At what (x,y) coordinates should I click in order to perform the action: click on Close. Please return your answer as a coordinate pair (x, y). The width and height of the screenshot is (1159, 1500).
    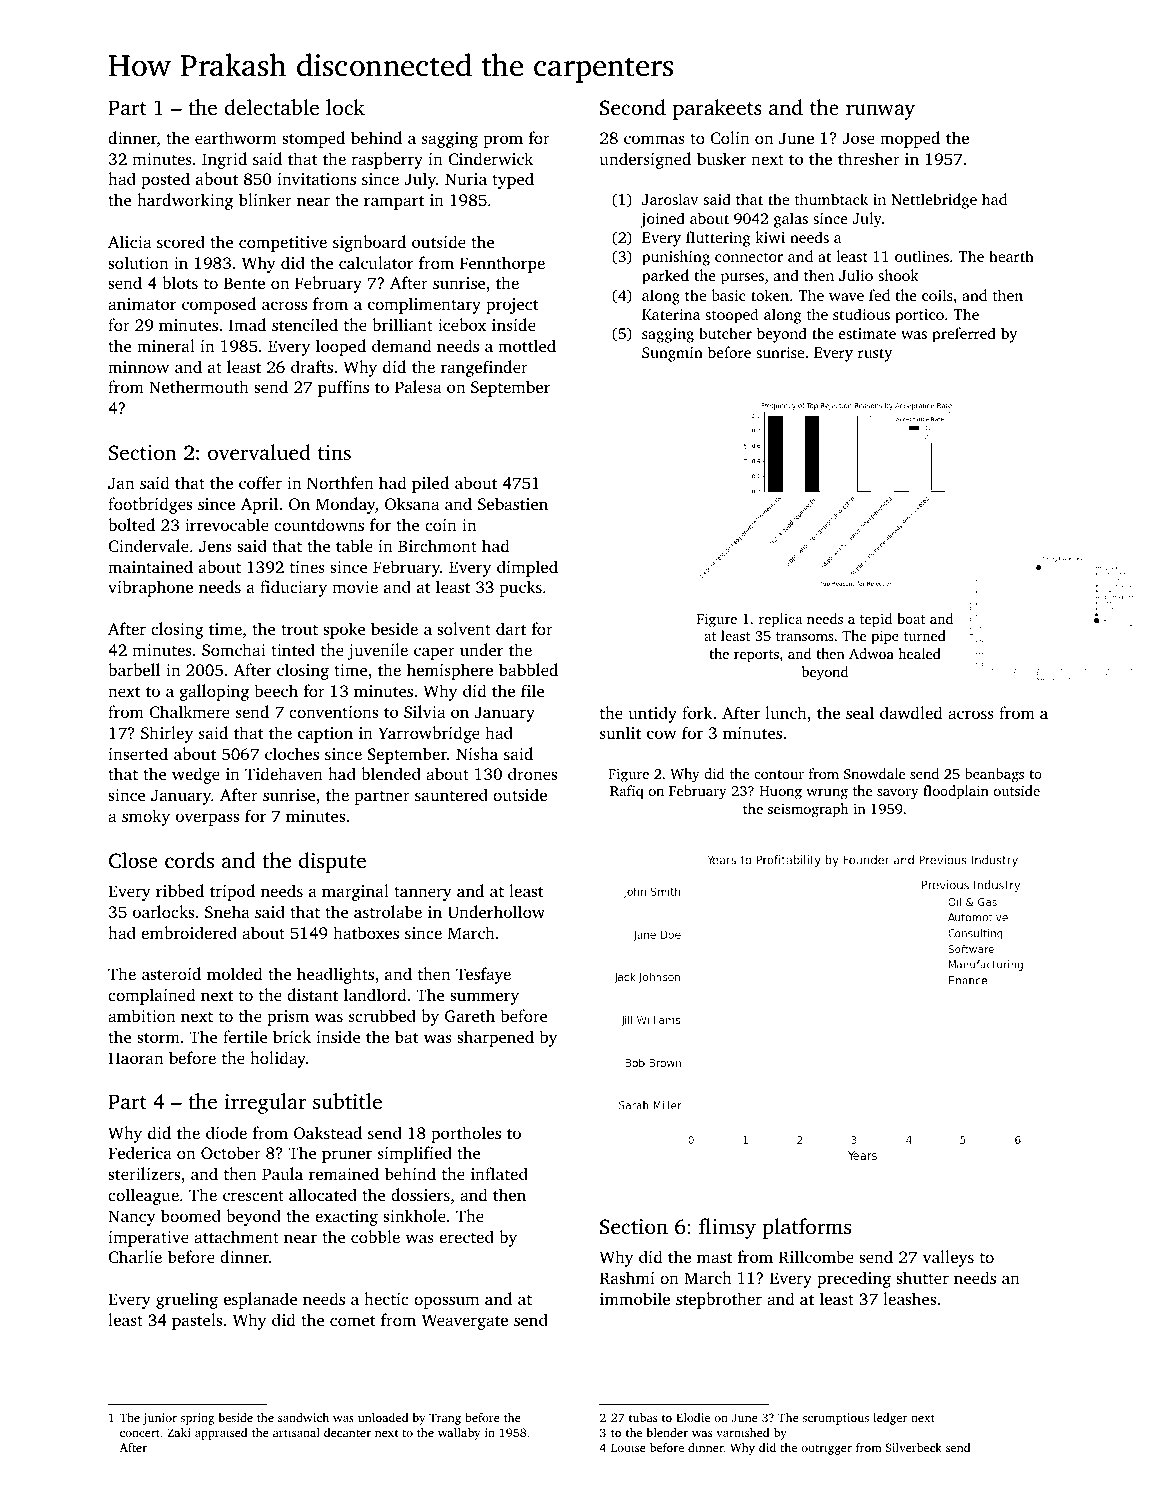
    Looking at the image, I should click on (133, 860).
